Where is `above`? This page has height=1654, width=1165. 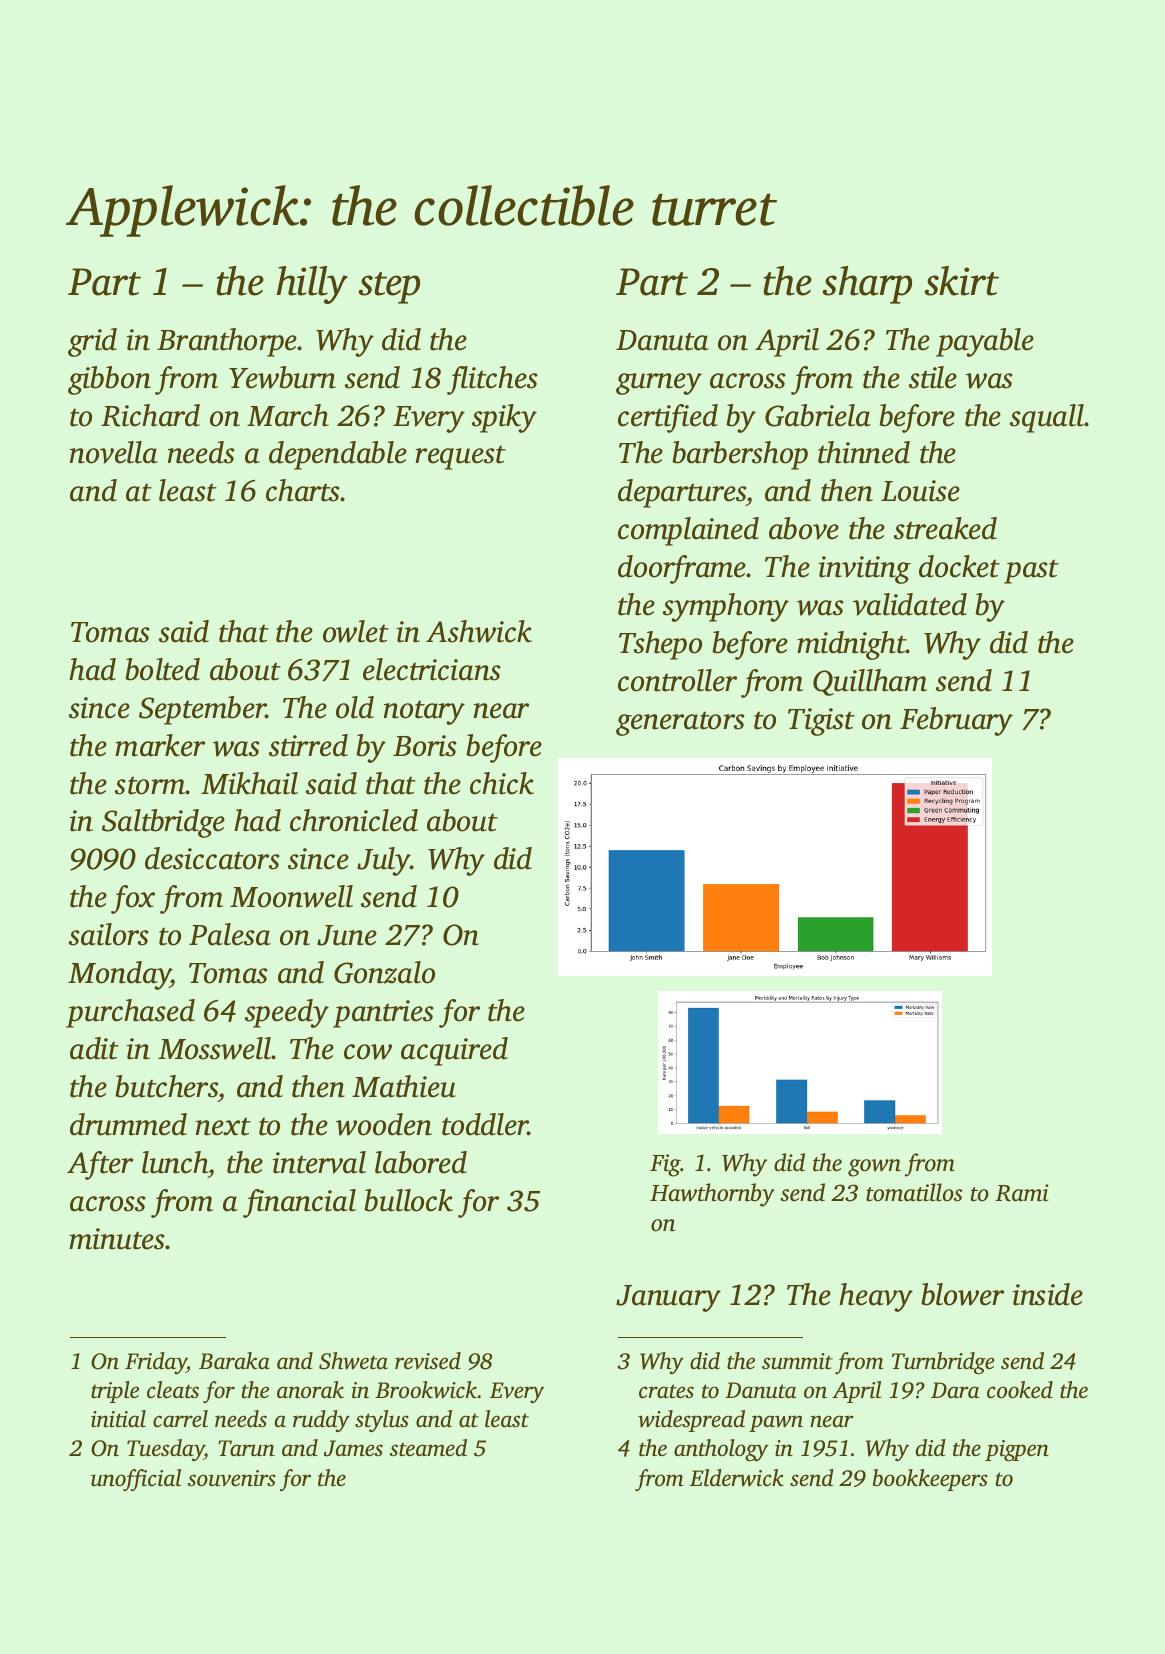 above is located at coordinates (804, 528).
